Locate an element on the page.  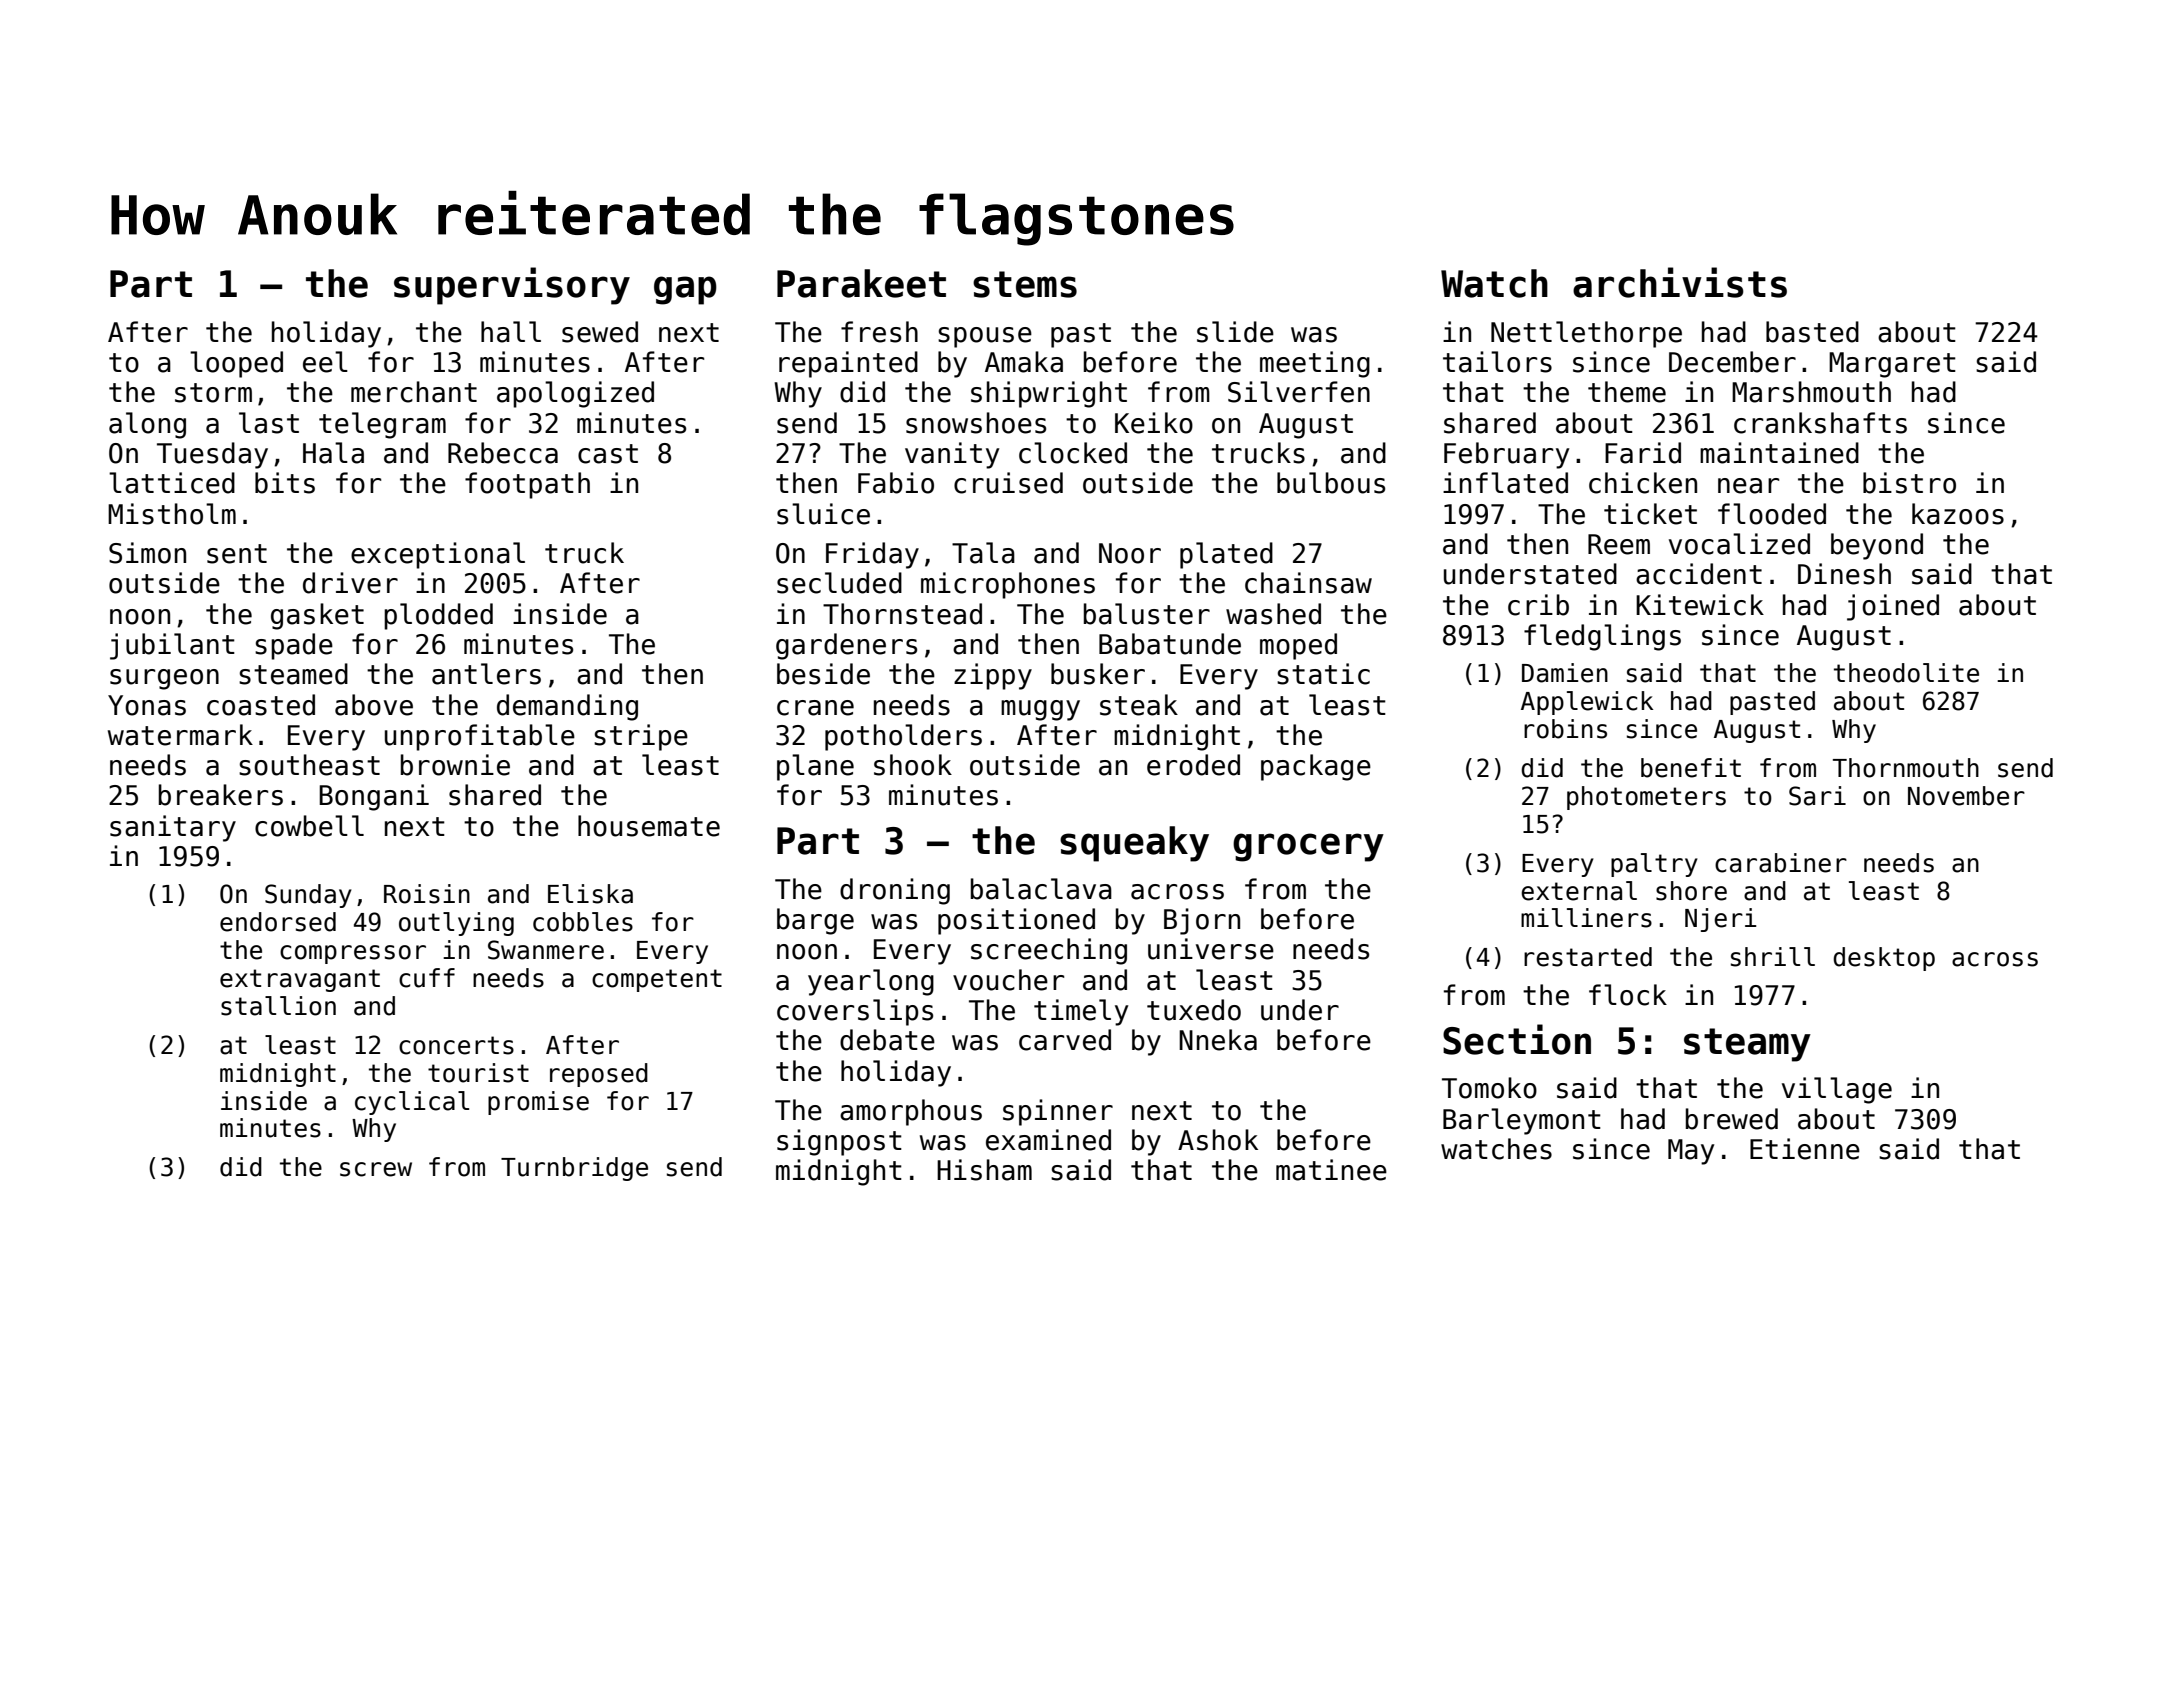
yearlong is located at coordinates (871, 982).
